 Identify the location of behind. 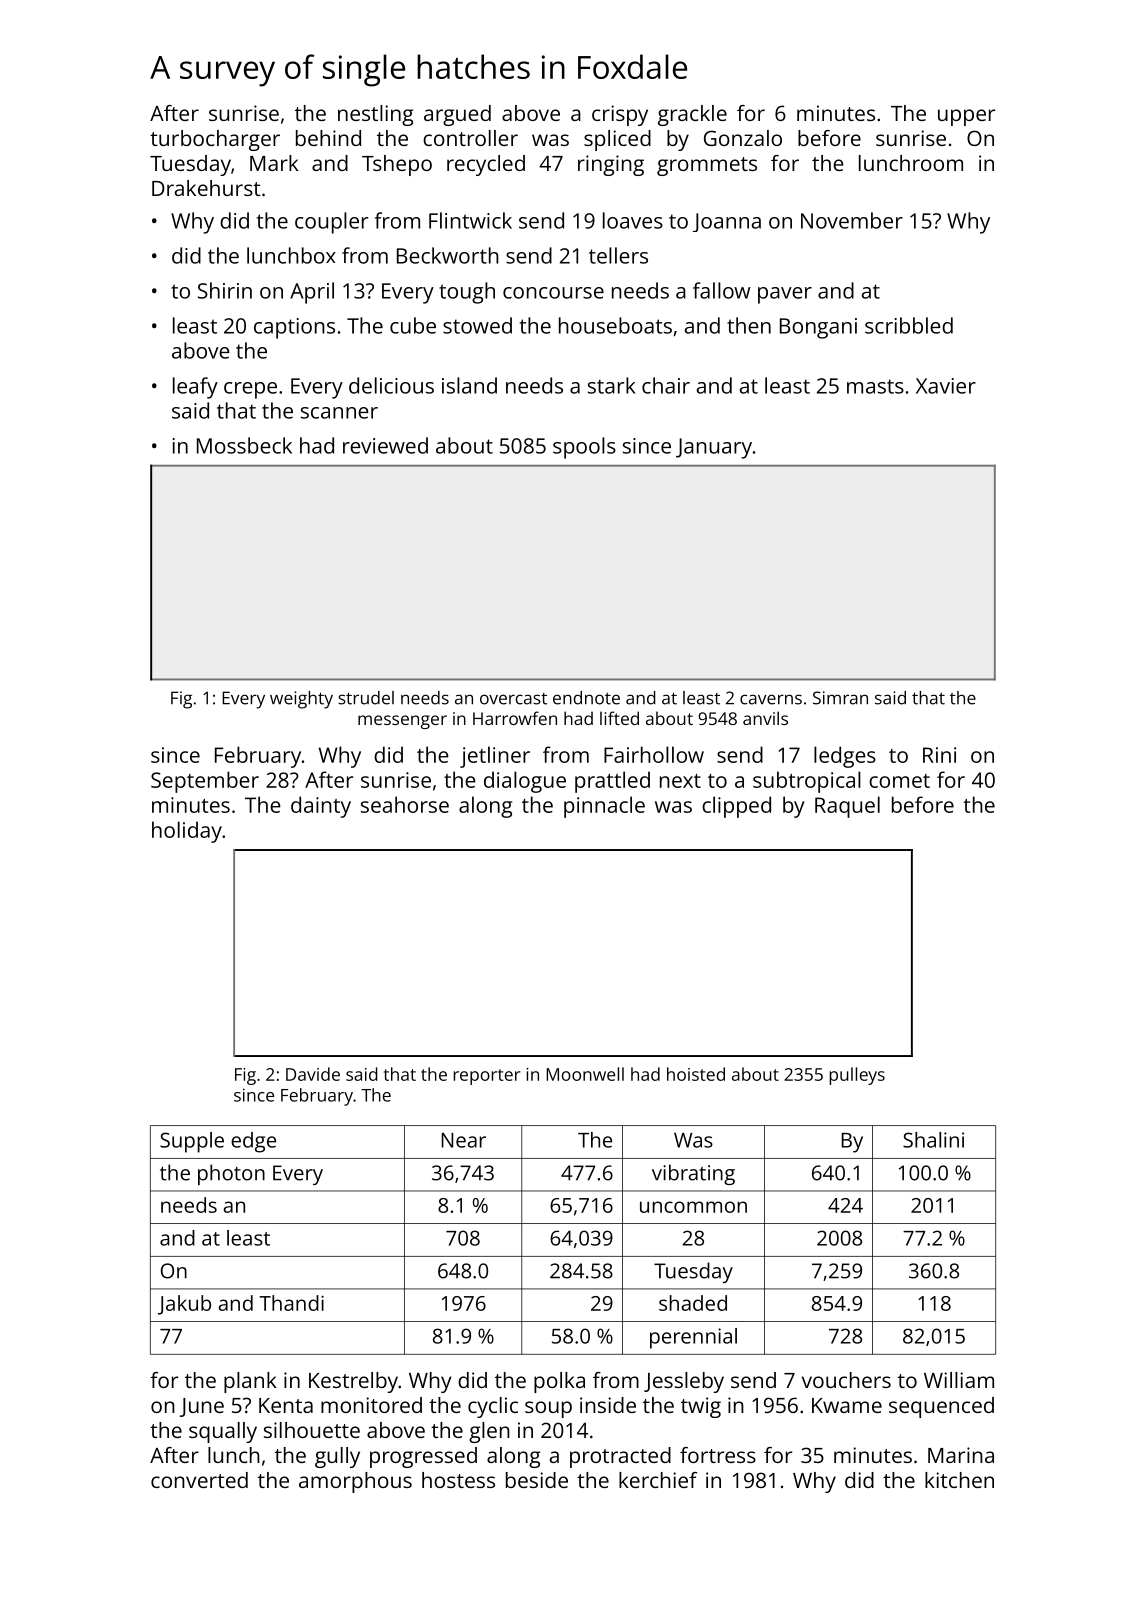
(328, 138).
